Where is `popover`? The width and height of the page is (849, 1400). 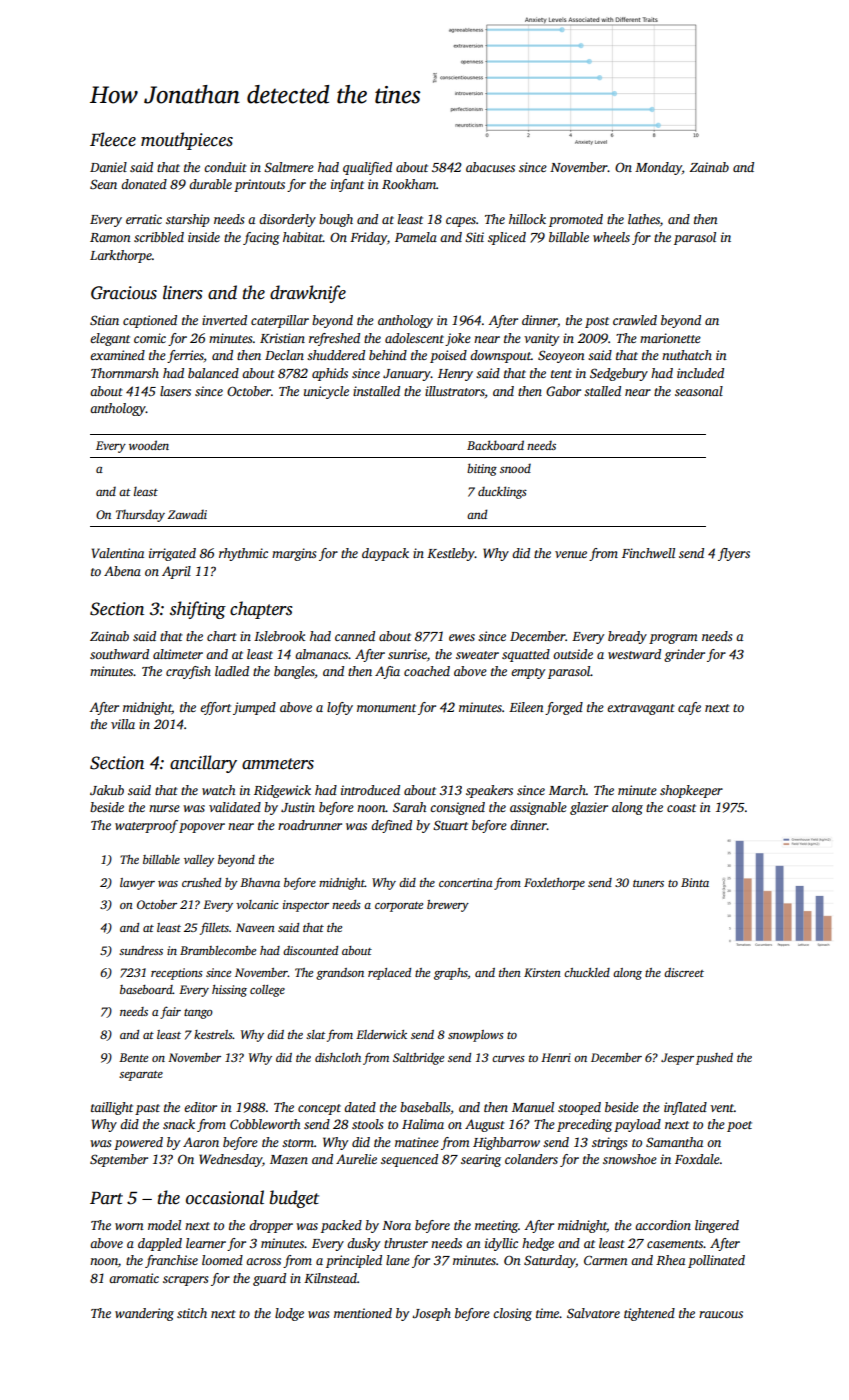 popover is located at coordinates (202, 828).
